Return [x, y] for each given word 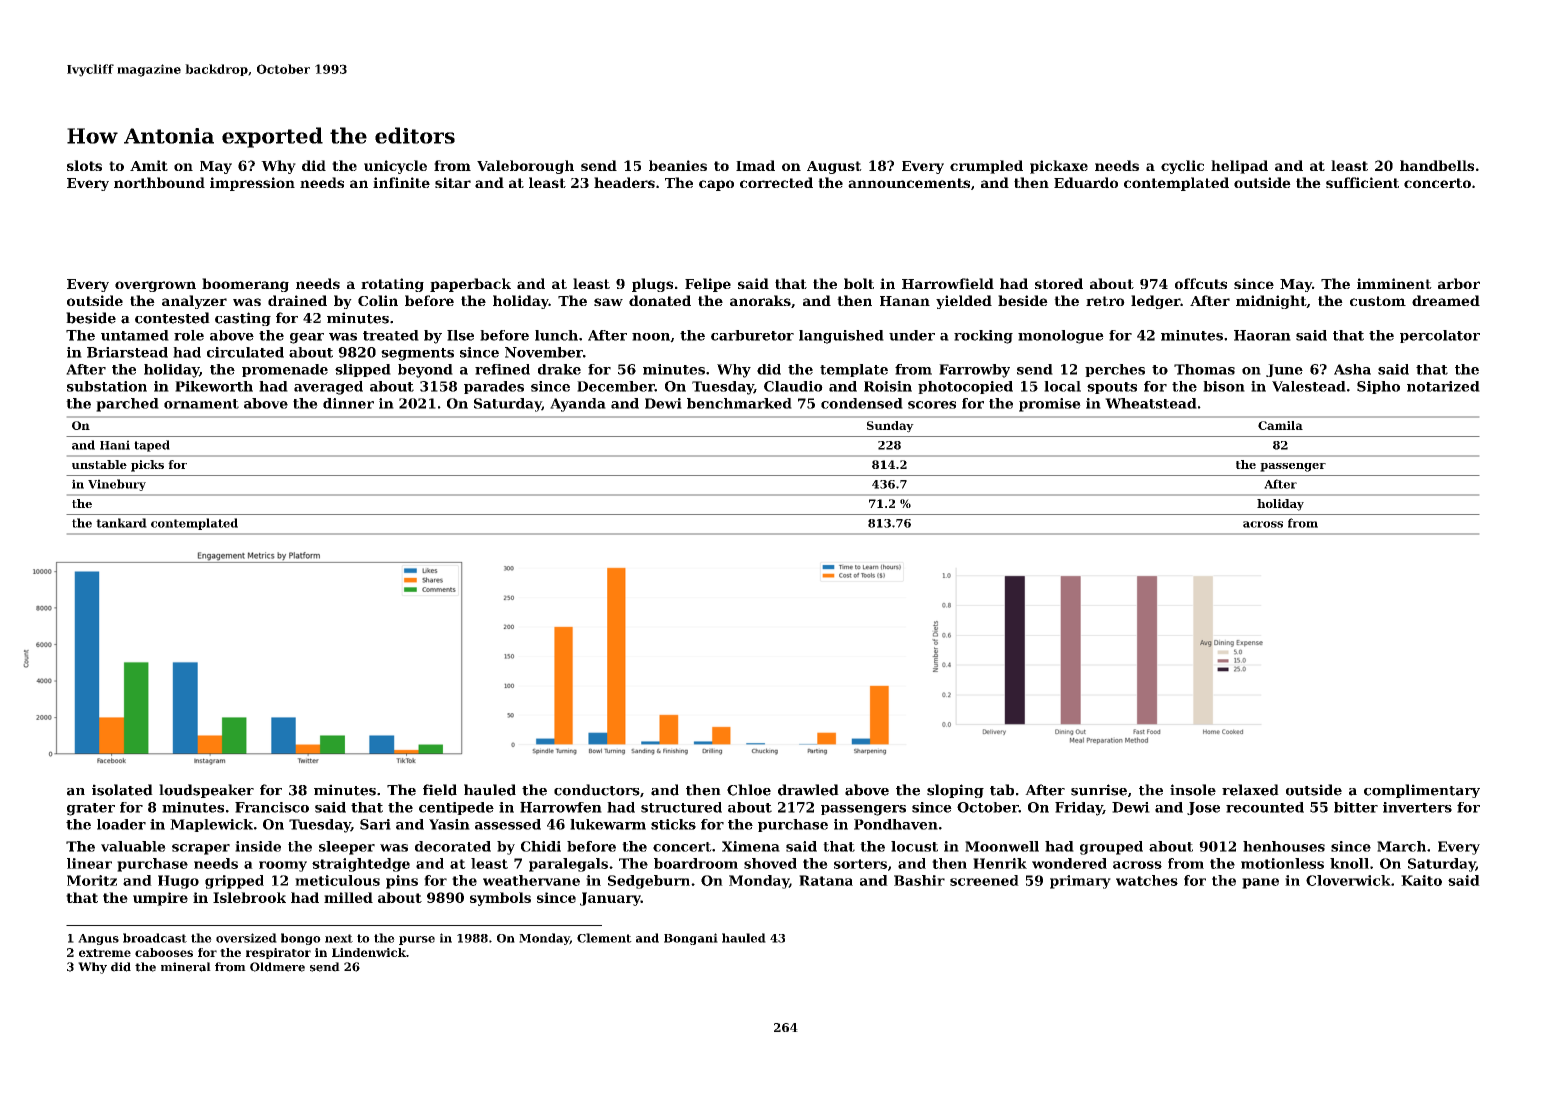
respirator [278, 953]
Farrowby [974, 371]
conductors [597, 790]
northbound [159, 182]
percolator [1440, 336]
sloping [955, 791]
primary [1080, 882]
